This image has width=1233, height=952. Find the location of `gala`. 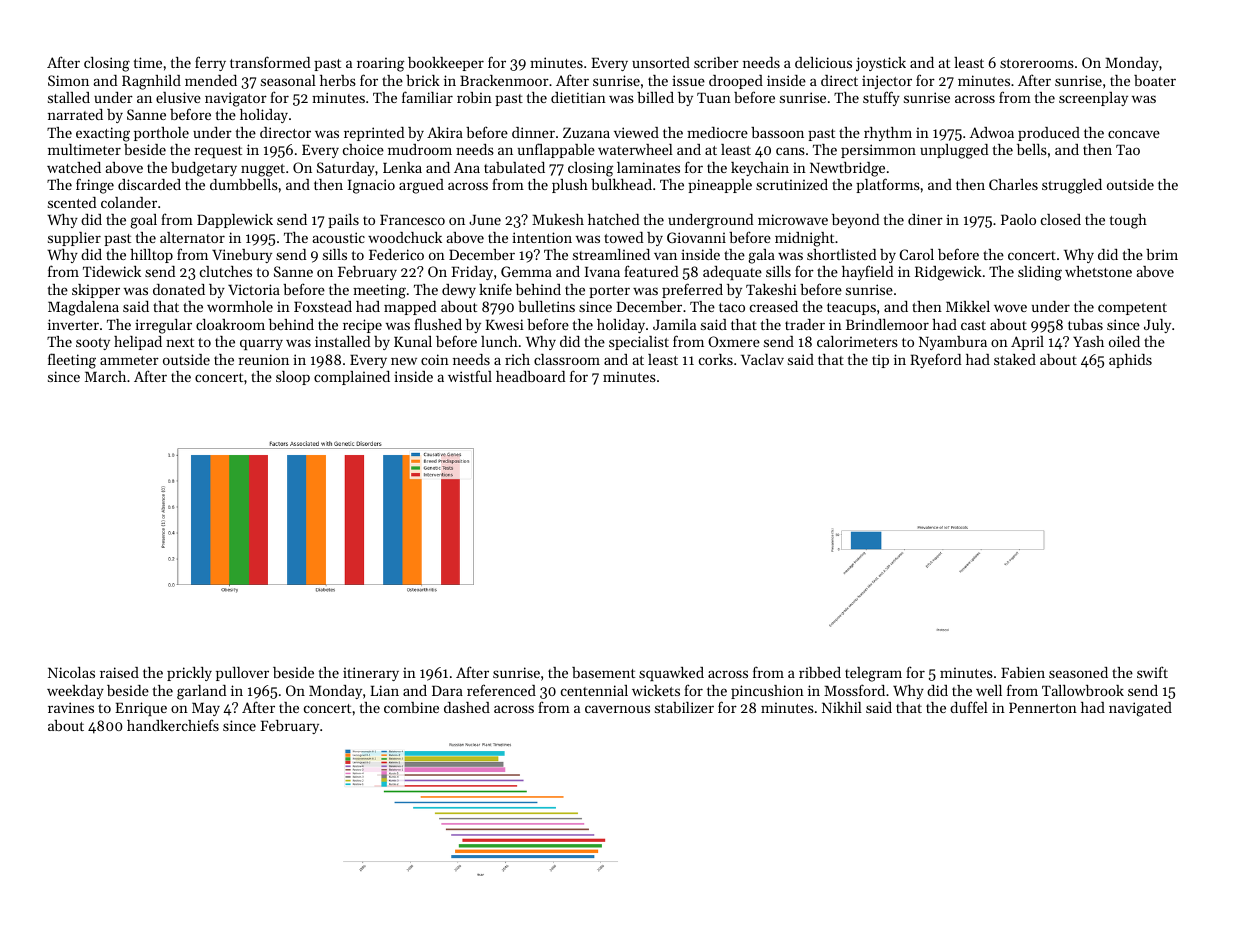

gala is located at coordinates (761, 256).
